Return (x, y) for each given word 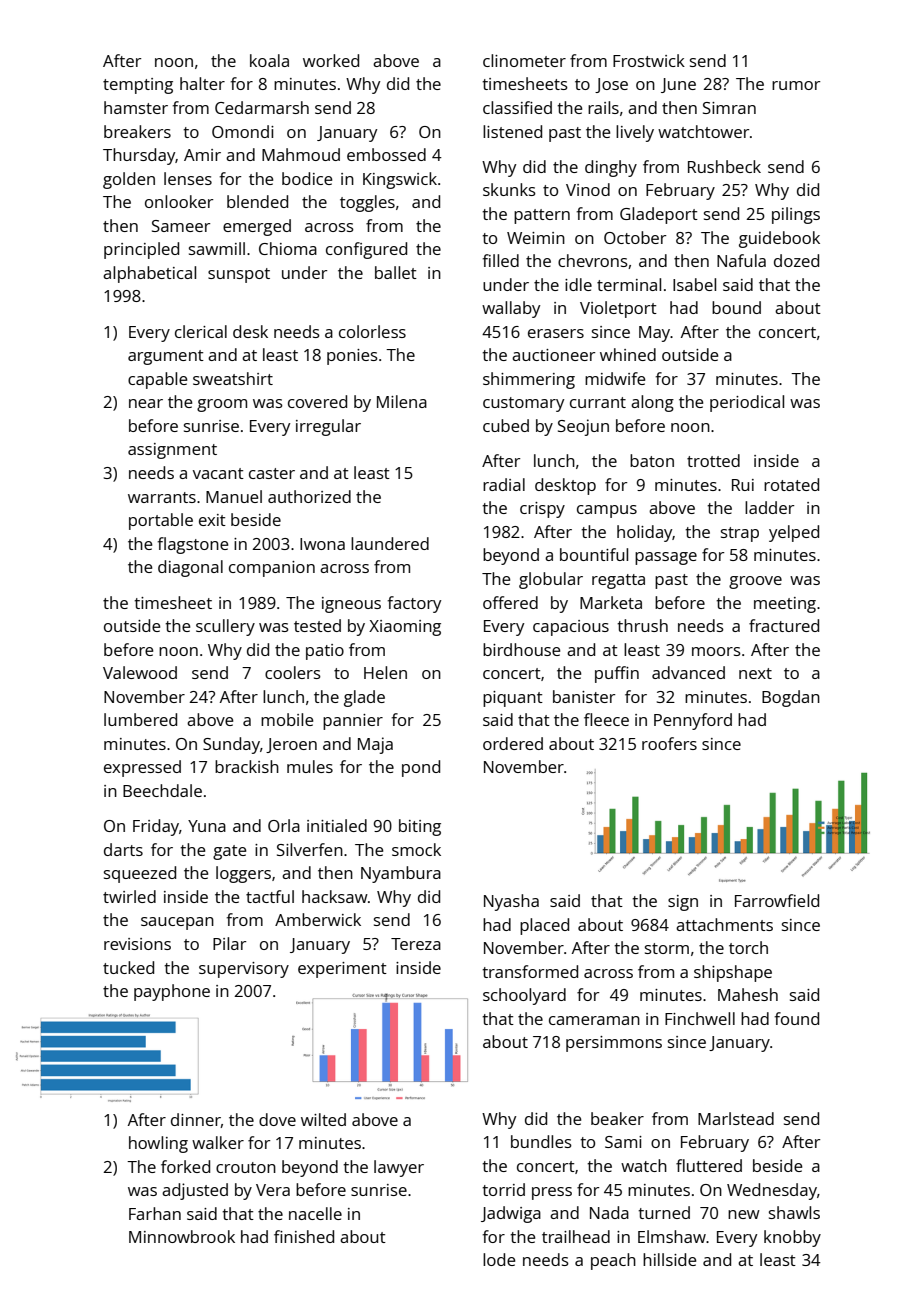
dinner (196, 1120)
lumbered (140, 719)
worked (331, 60)
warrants (162, 497)
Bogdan (791, 698)
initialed (337, 825)
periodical (747, 403)
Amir (202, 155)
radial (504, 484)
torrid (503, 1189)
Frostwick (649, 60)
